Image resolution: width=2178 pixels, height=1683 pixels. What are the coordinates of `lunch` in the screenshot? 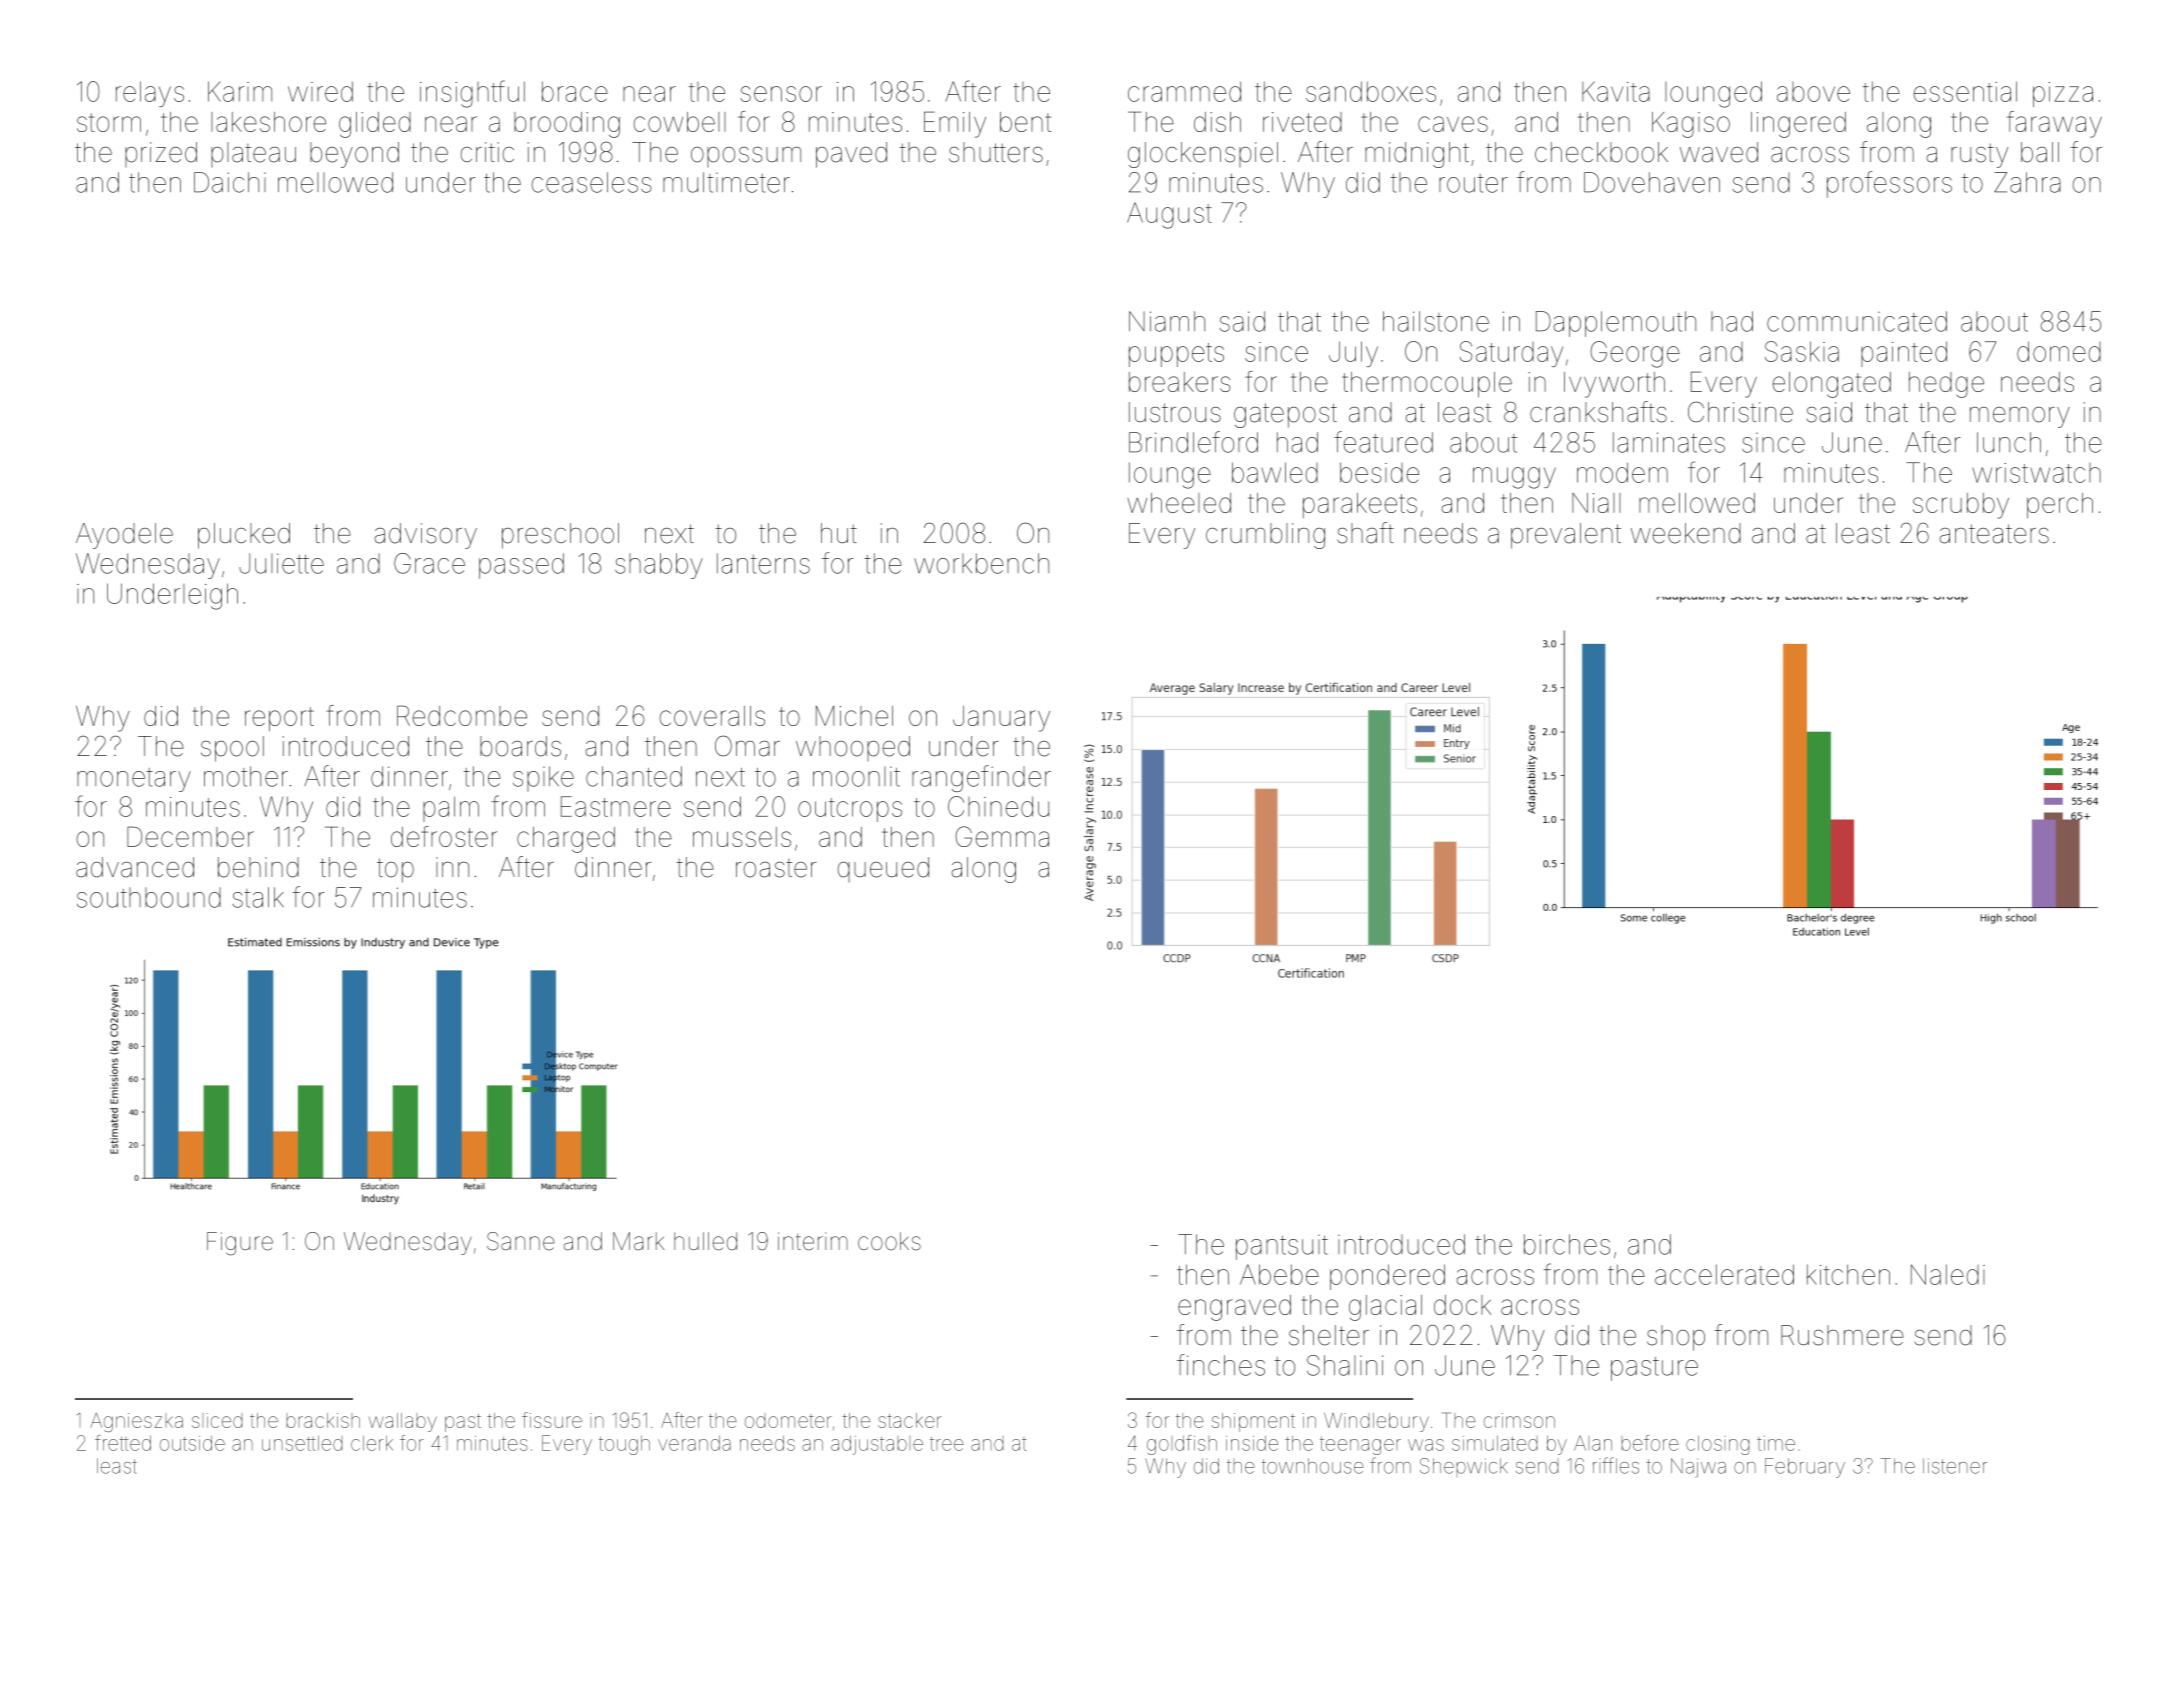 It's located at (2009, 442).
